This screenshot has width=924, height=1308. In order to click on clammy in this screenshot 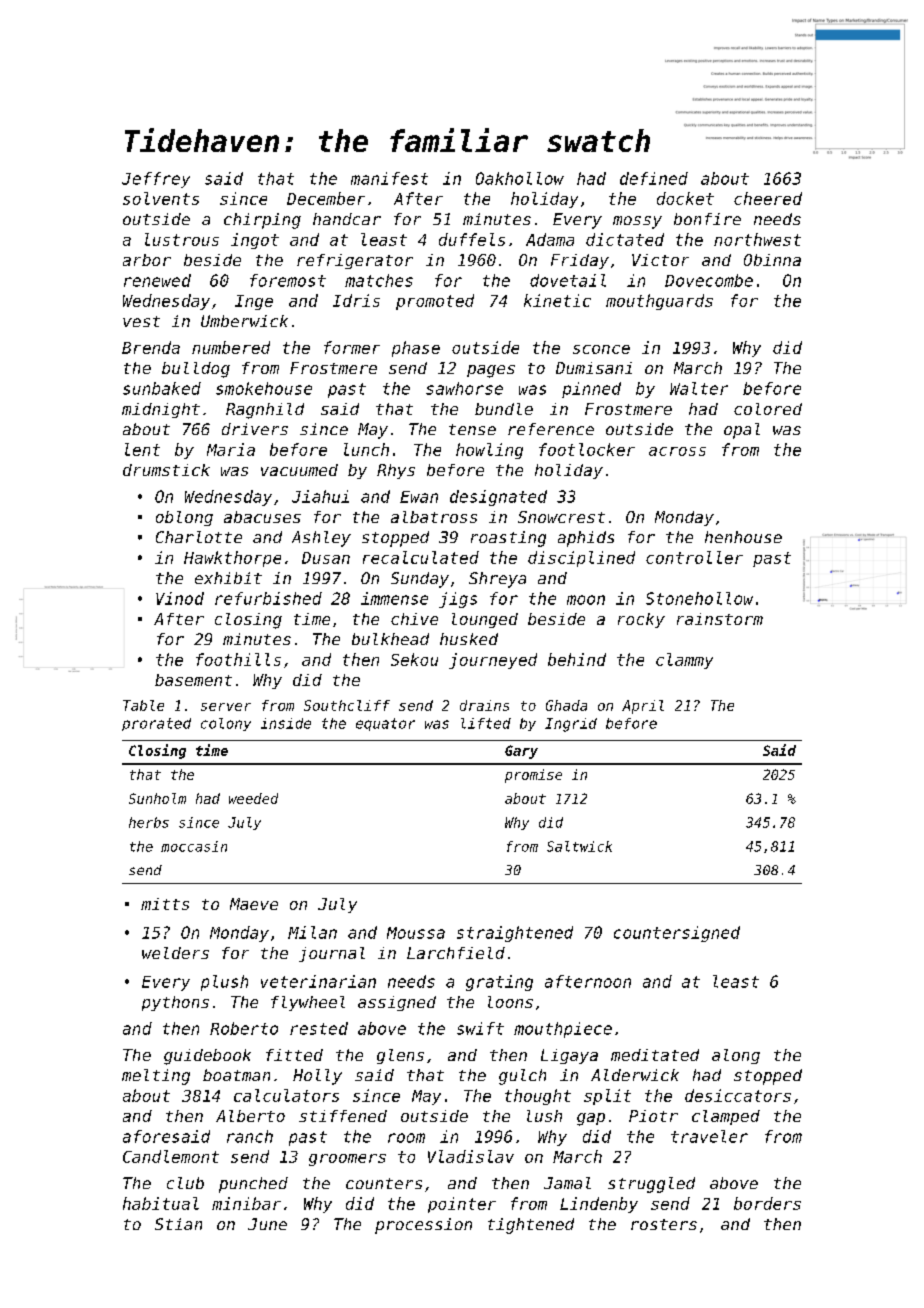, I will do `click(684, 661)`.
